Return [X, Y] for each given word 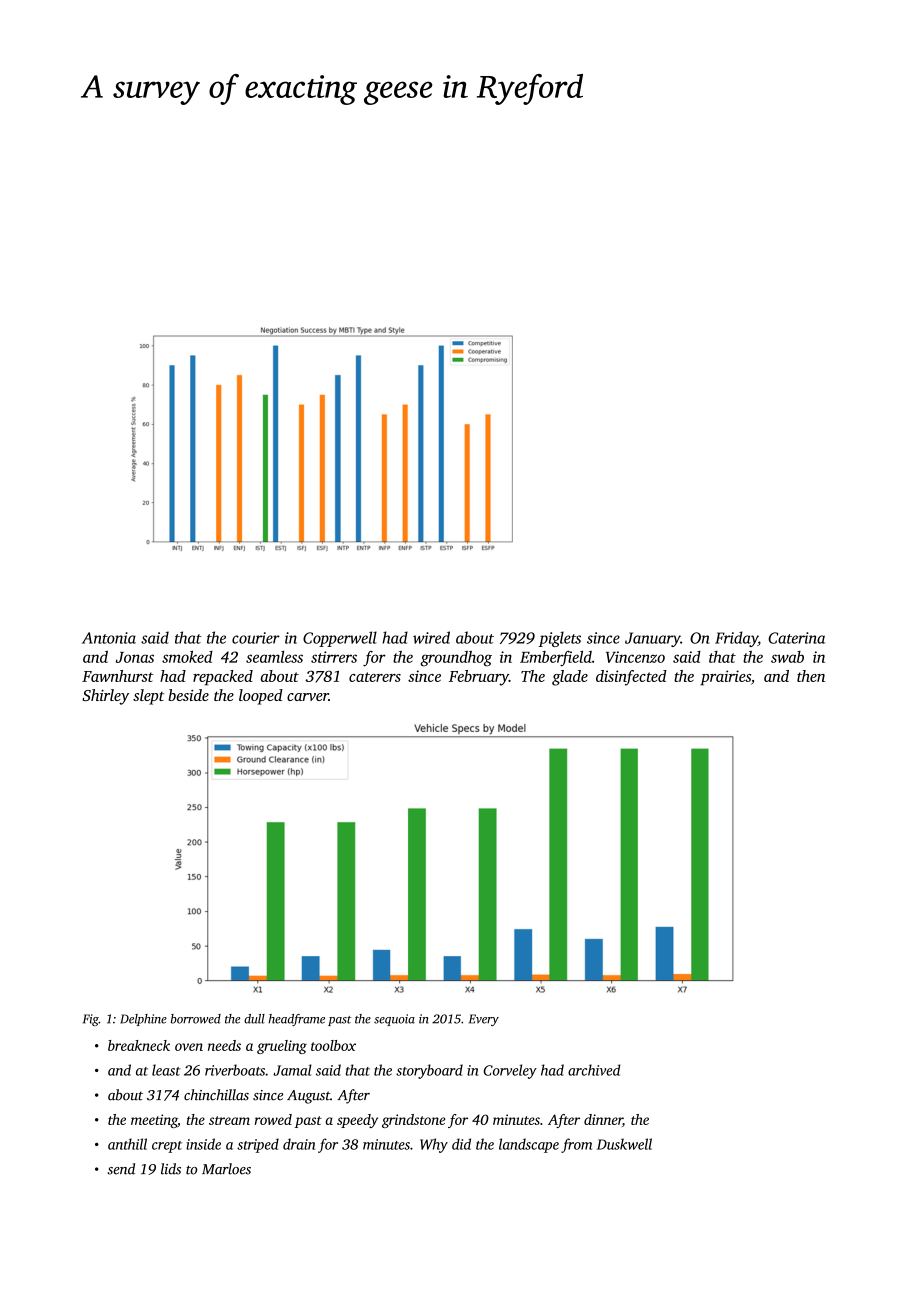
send [121, 1169]
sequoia [394, 1020]
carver [308, 697]
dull [254, 1019]
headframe [296, 1020]
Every [484, 1020]
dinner [603, 1120]
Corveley [510, 1071]
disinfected [631, 678]
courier [256, 638]
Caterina [796, 638]
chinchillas [216, 1095]
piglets [560, 639]
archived [594, 1070]
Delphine [143, 1020]
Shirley [105, 697]
